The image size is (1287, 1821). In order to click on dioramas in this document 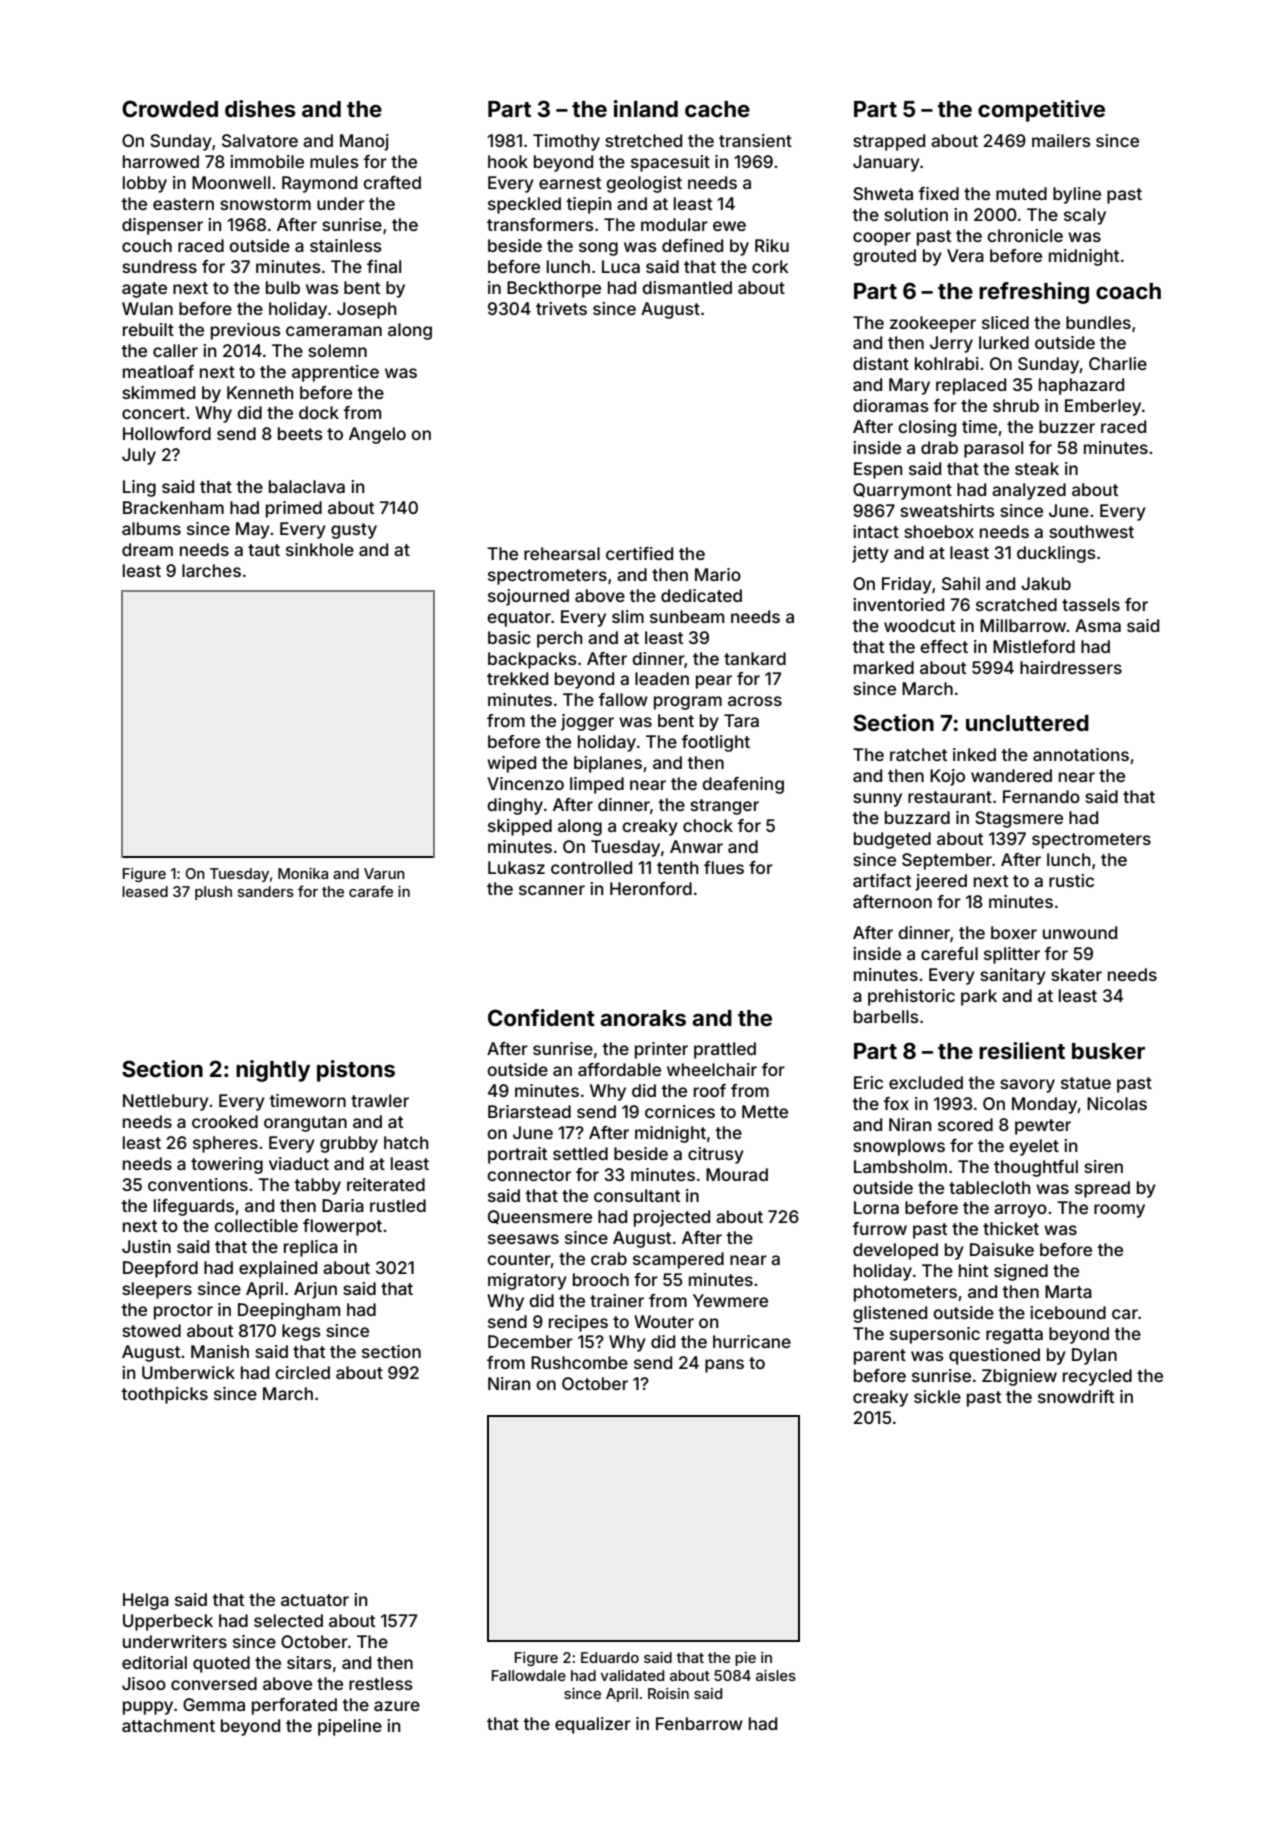, I will do `click(891, 405)`.
